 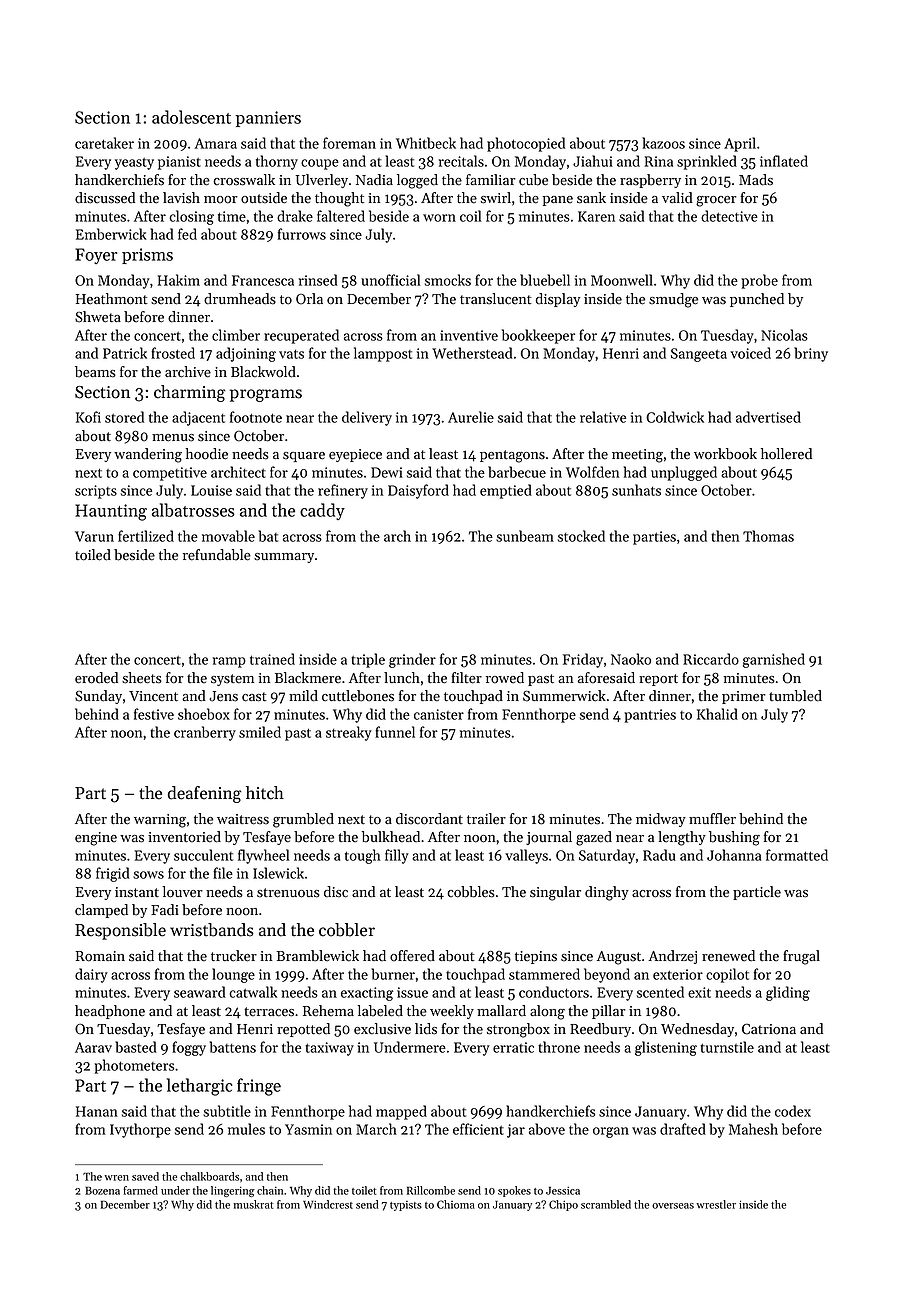 I want to click on farmed, so click(x=140, y=1190).
